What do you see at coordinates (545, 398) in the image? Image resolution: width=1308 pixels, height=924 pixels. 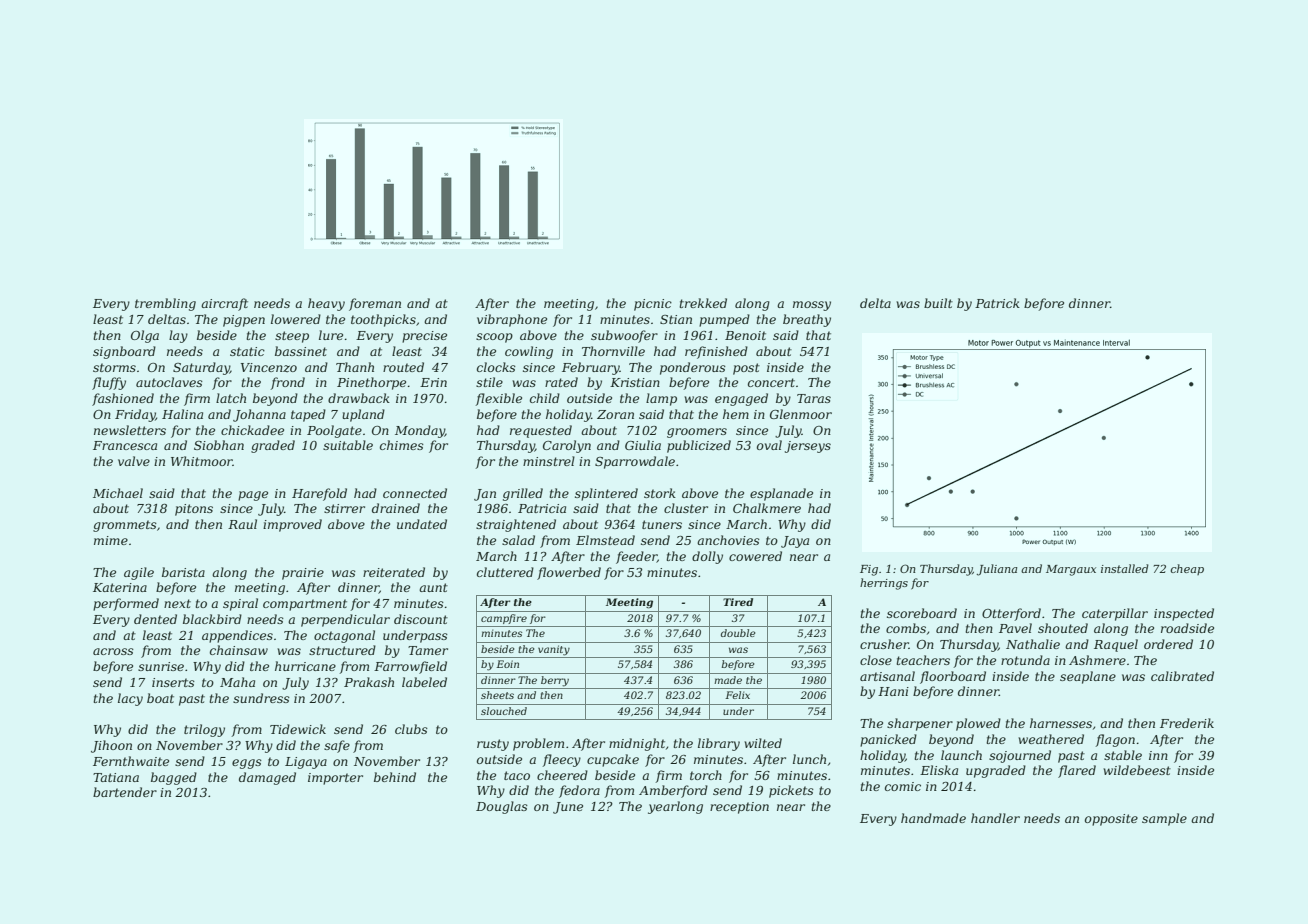 I see `child` at bounding box center [545, 398].
